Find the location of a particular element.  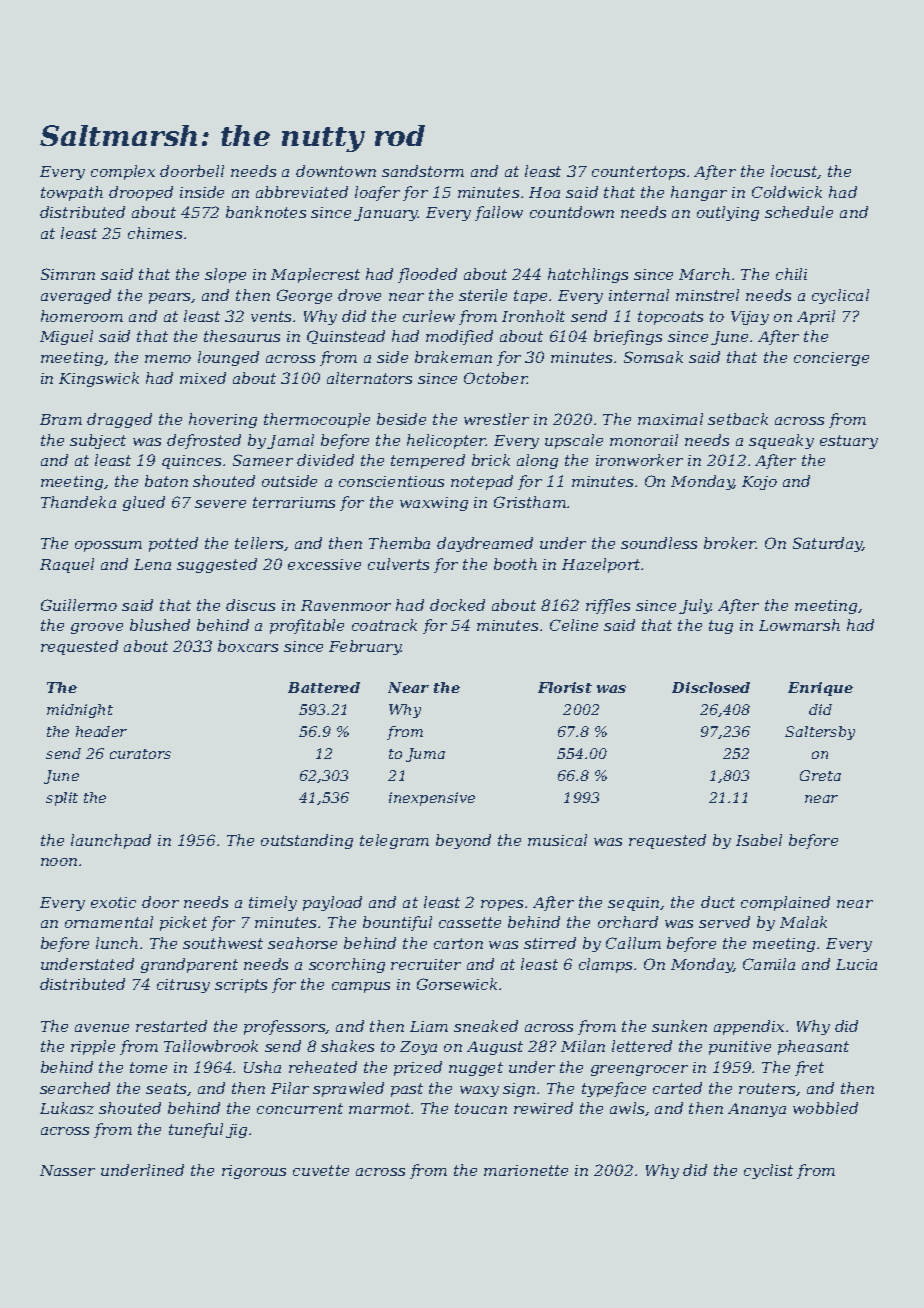

divided is located at coordinates (325, 460).
